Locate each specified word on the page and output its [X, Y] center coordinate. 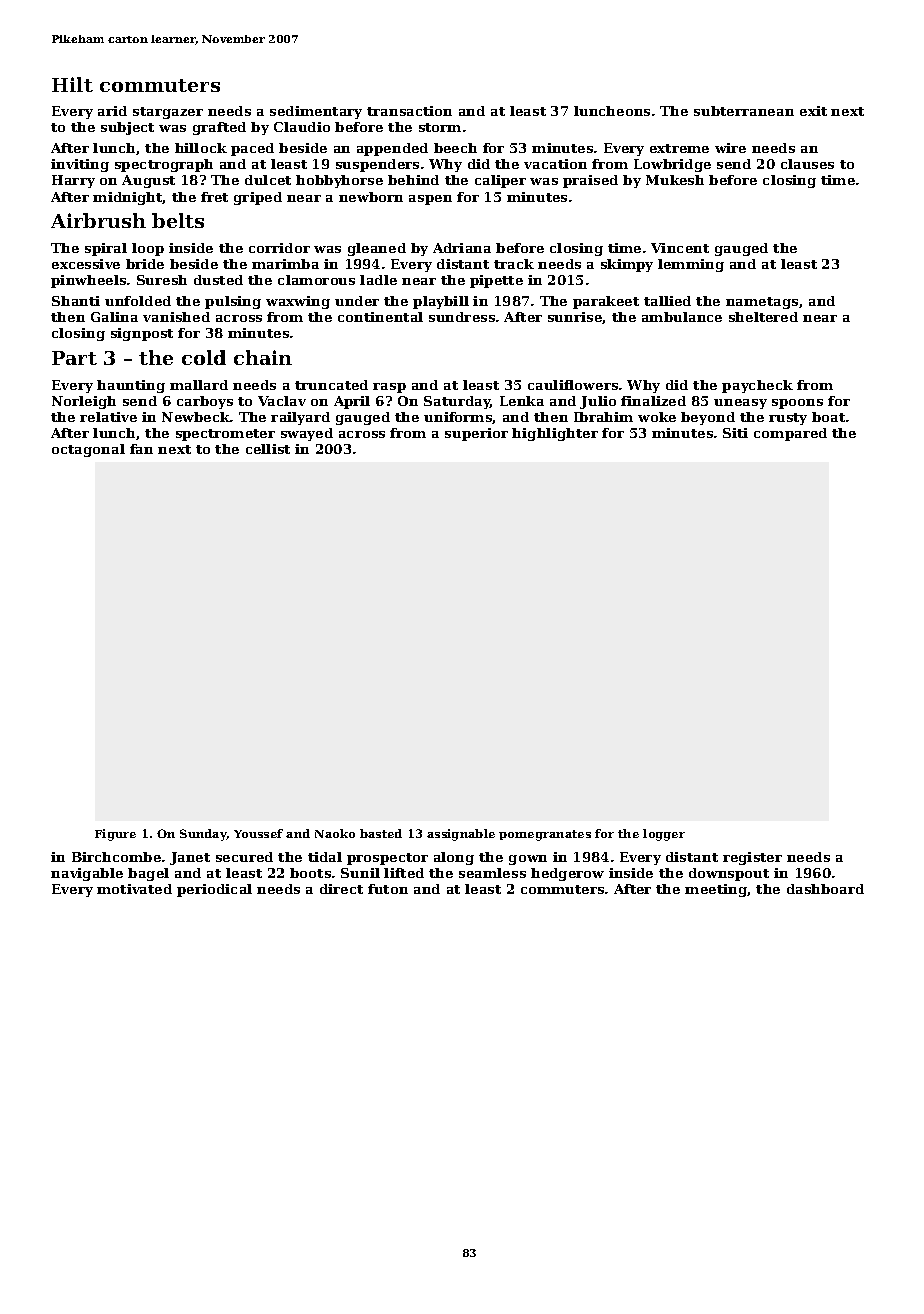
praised [590, 181]
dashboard [825, 889]
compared [790, 434]
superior [476, 434]
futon [388, 889]
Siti [735, 433]
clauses [807, 164]
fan [141, 449]
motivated [134, 889]
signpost [142, 334]
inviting [80, 165]
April [352, 402]
